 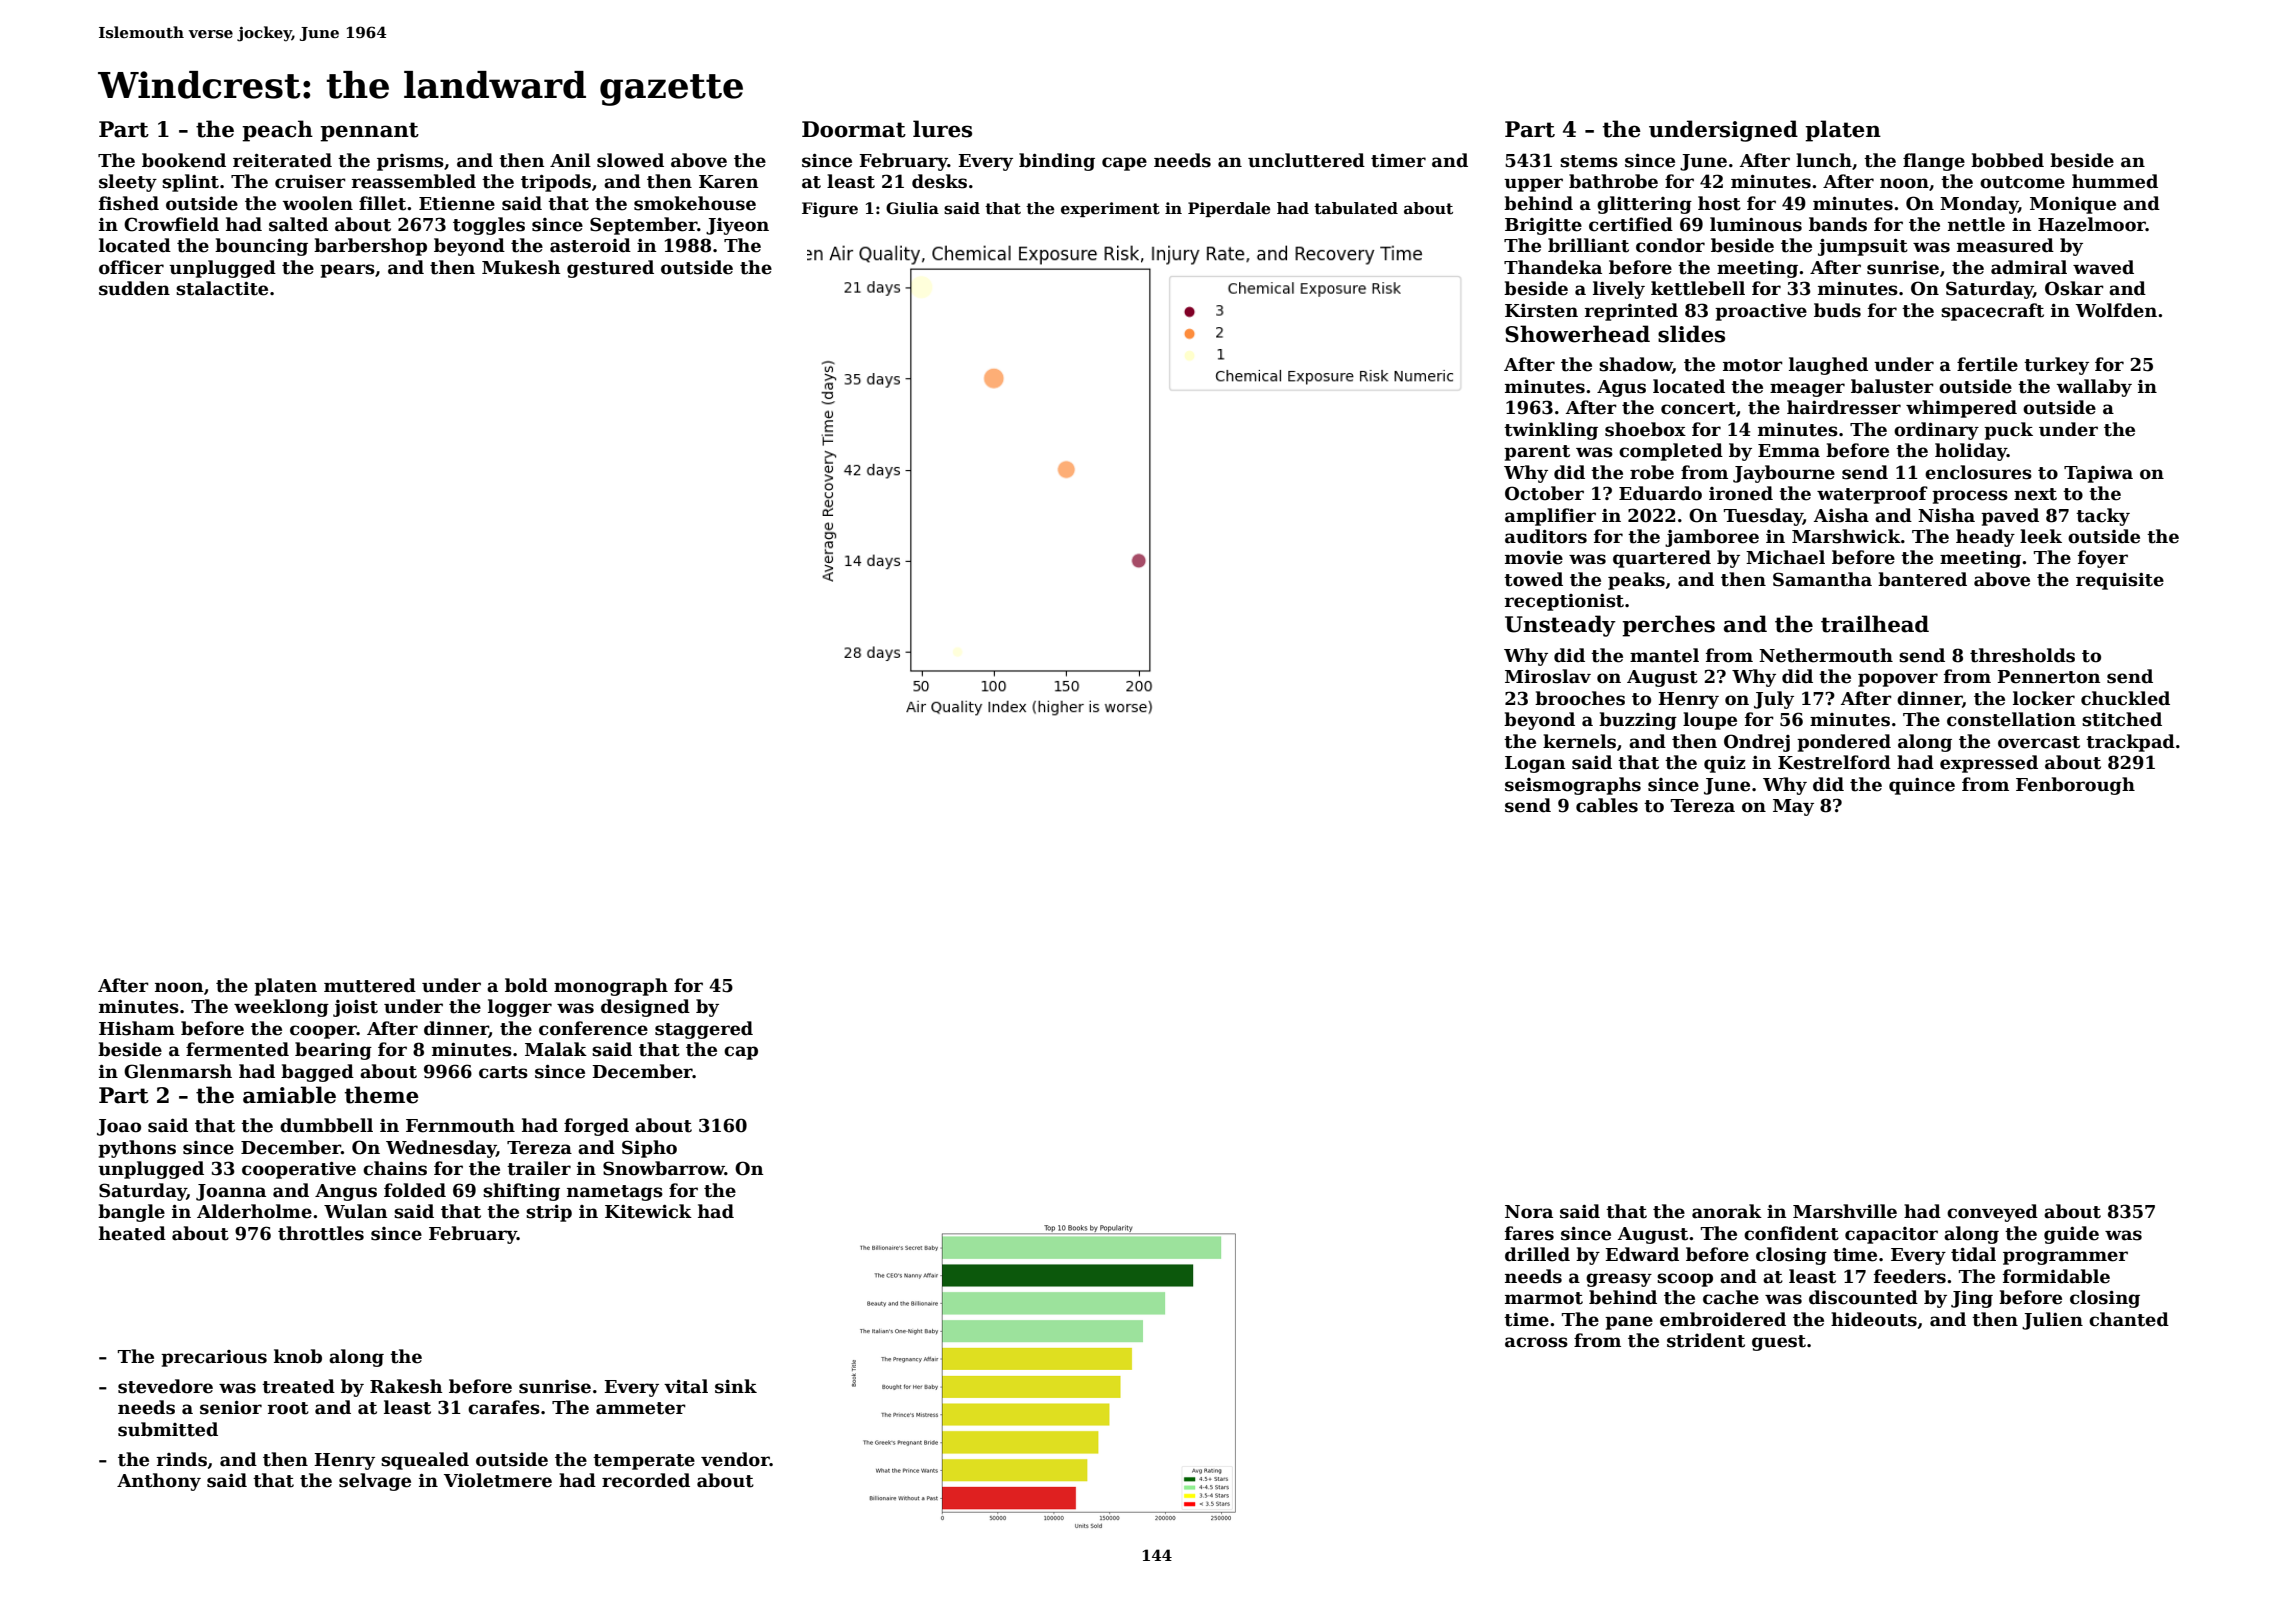 I want to click on mantel, so click(x=1664, y=655).
